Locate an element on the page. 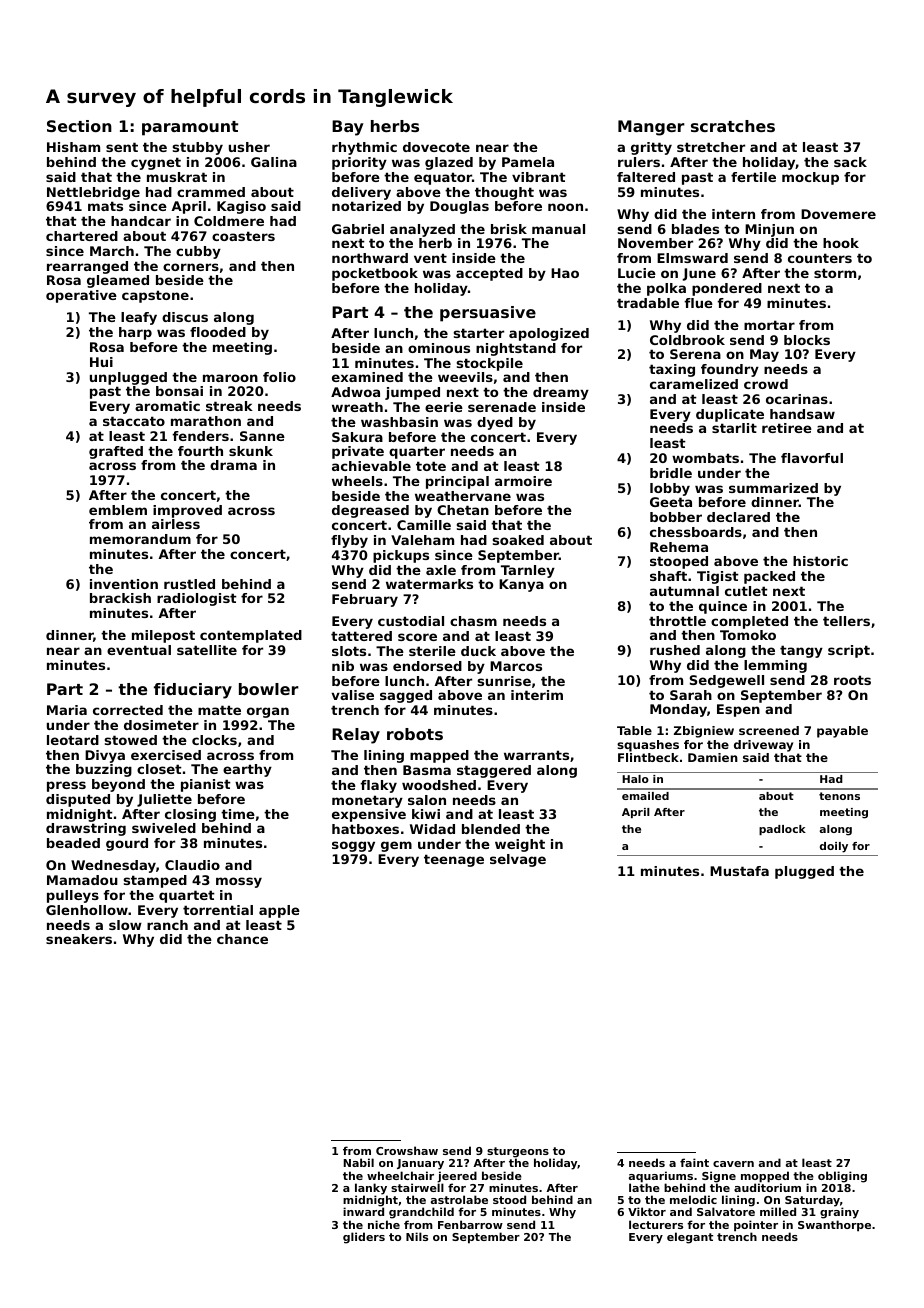 The image size is (924, 1308). selvage is located at coordinates (518, 860).
